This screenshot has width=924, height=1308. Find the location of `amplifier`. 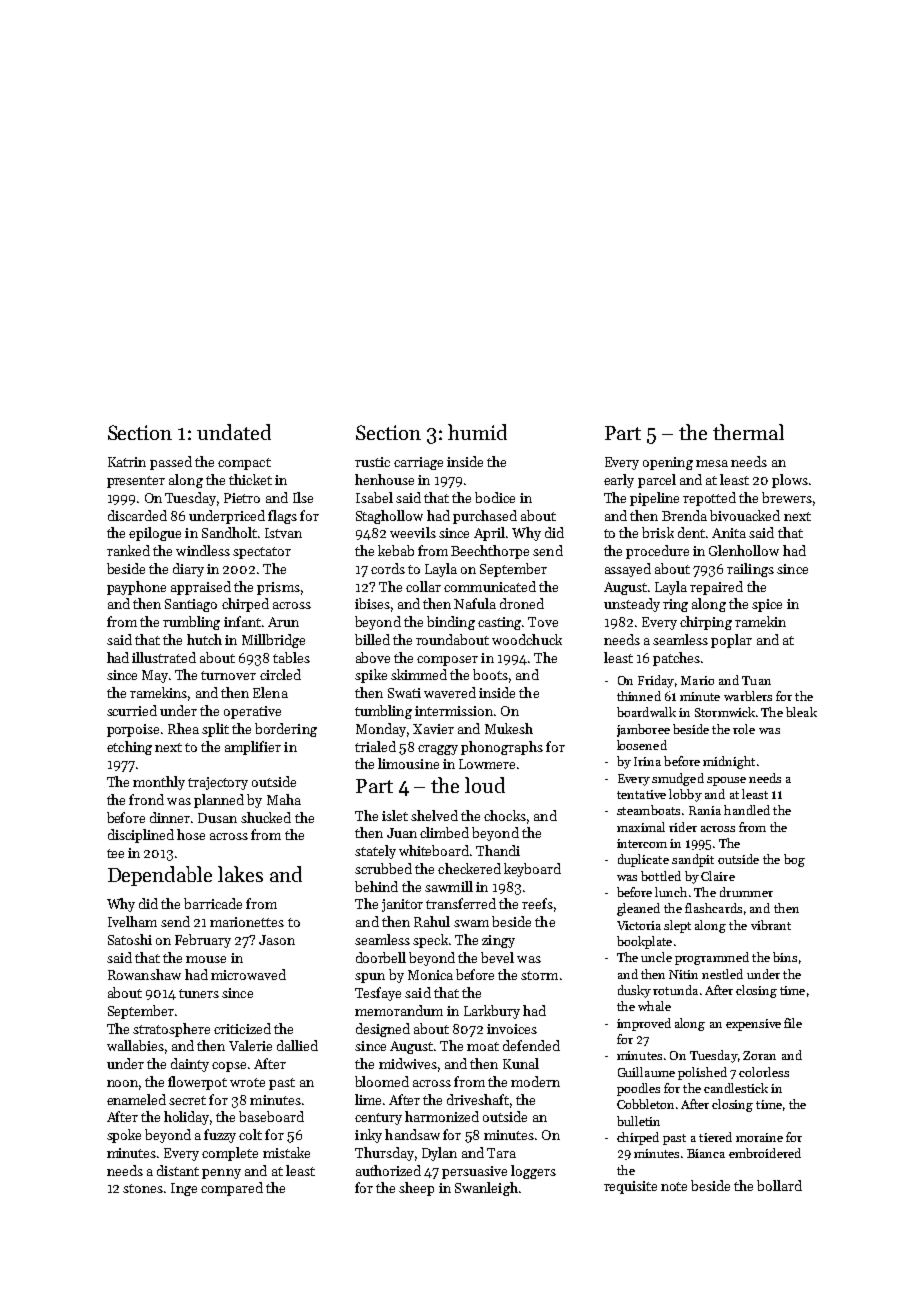

amplifier is located at coordinates (253, 748).
